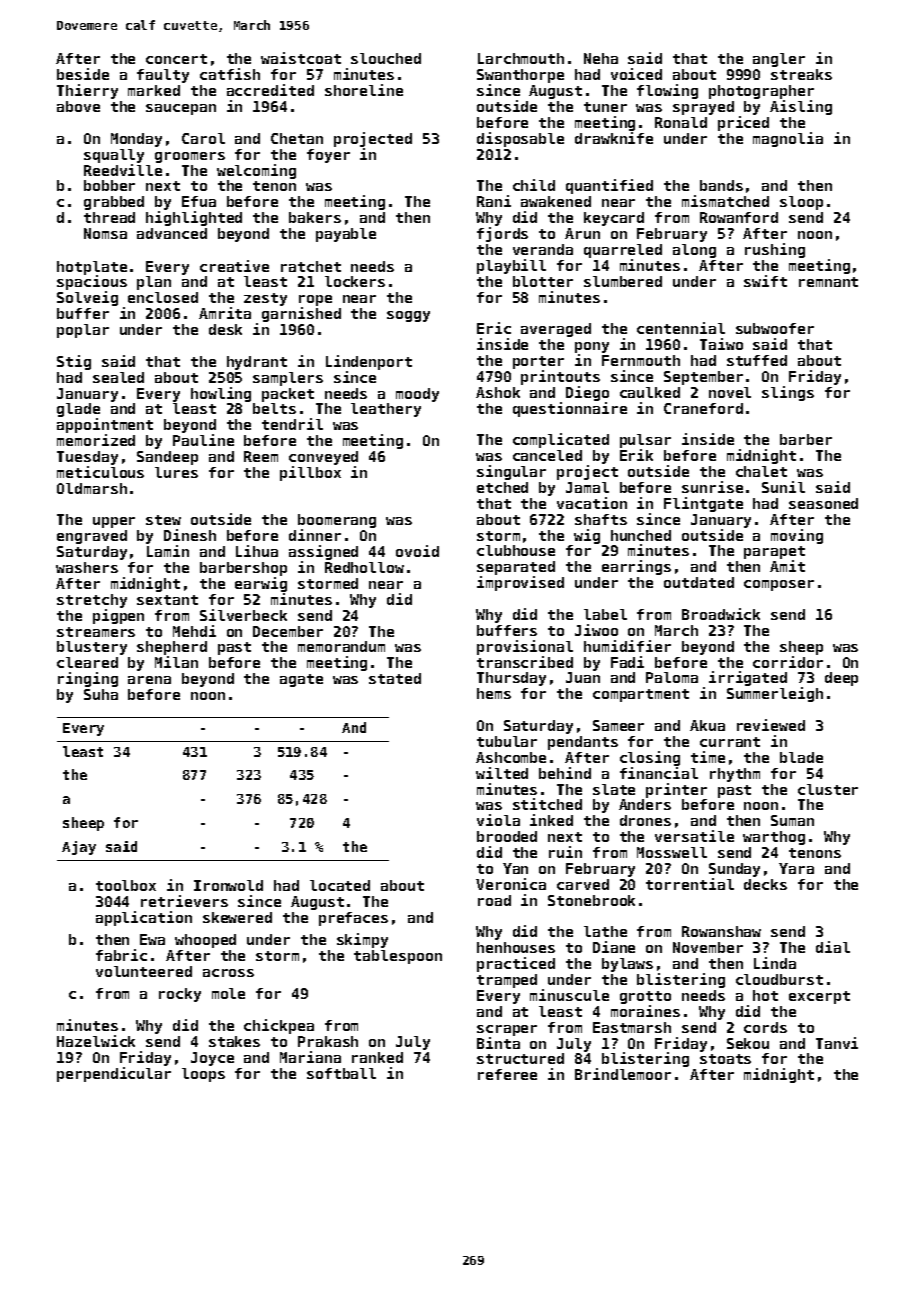 The image size is (924, 1314). I want to click on loops, so click(203, 1075).
